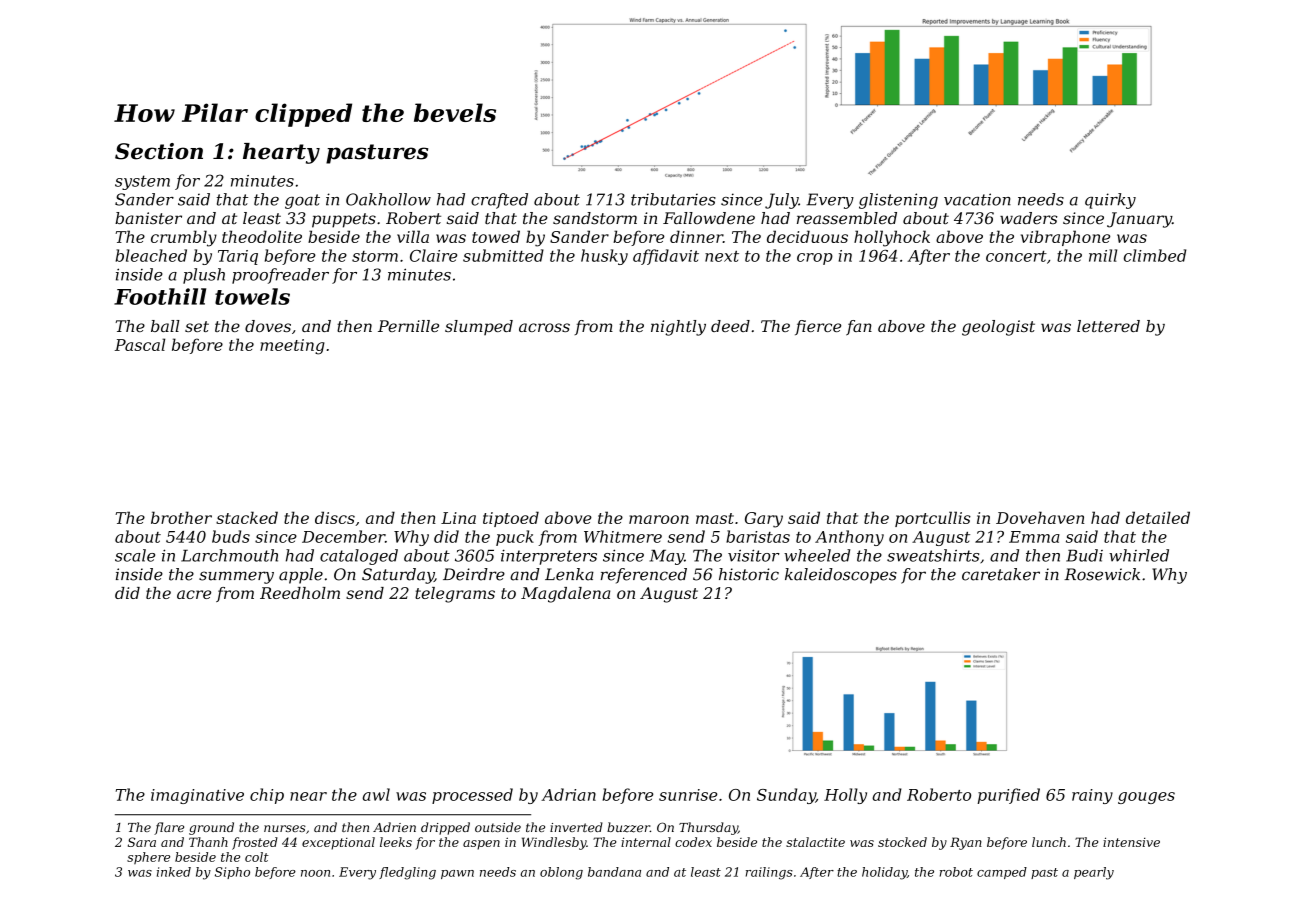  Describe the element at coordinates (977, 199) in the screenshot. I see `vacation` at that location.
